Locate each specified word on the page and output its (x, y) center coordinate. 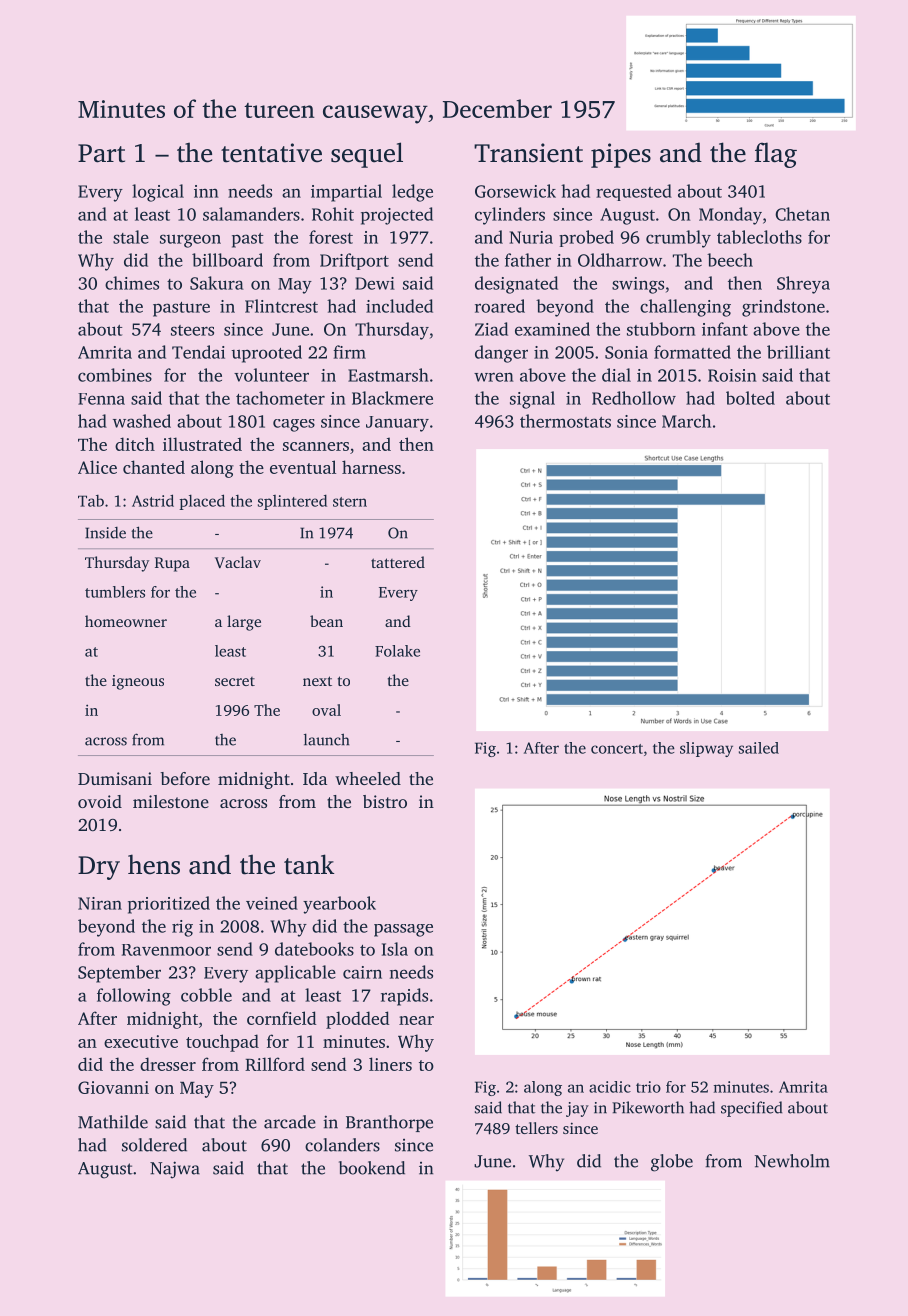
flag (775, 155)
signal (532, 400)
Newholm (792, 1161)
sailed (759, 748)
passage (403, 930)
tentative (271, 153)
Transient (528, 153)
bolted (750, 398)
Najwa (175, 1170)
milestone (171, 801)
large (244, 623)
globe (672, 1163)
